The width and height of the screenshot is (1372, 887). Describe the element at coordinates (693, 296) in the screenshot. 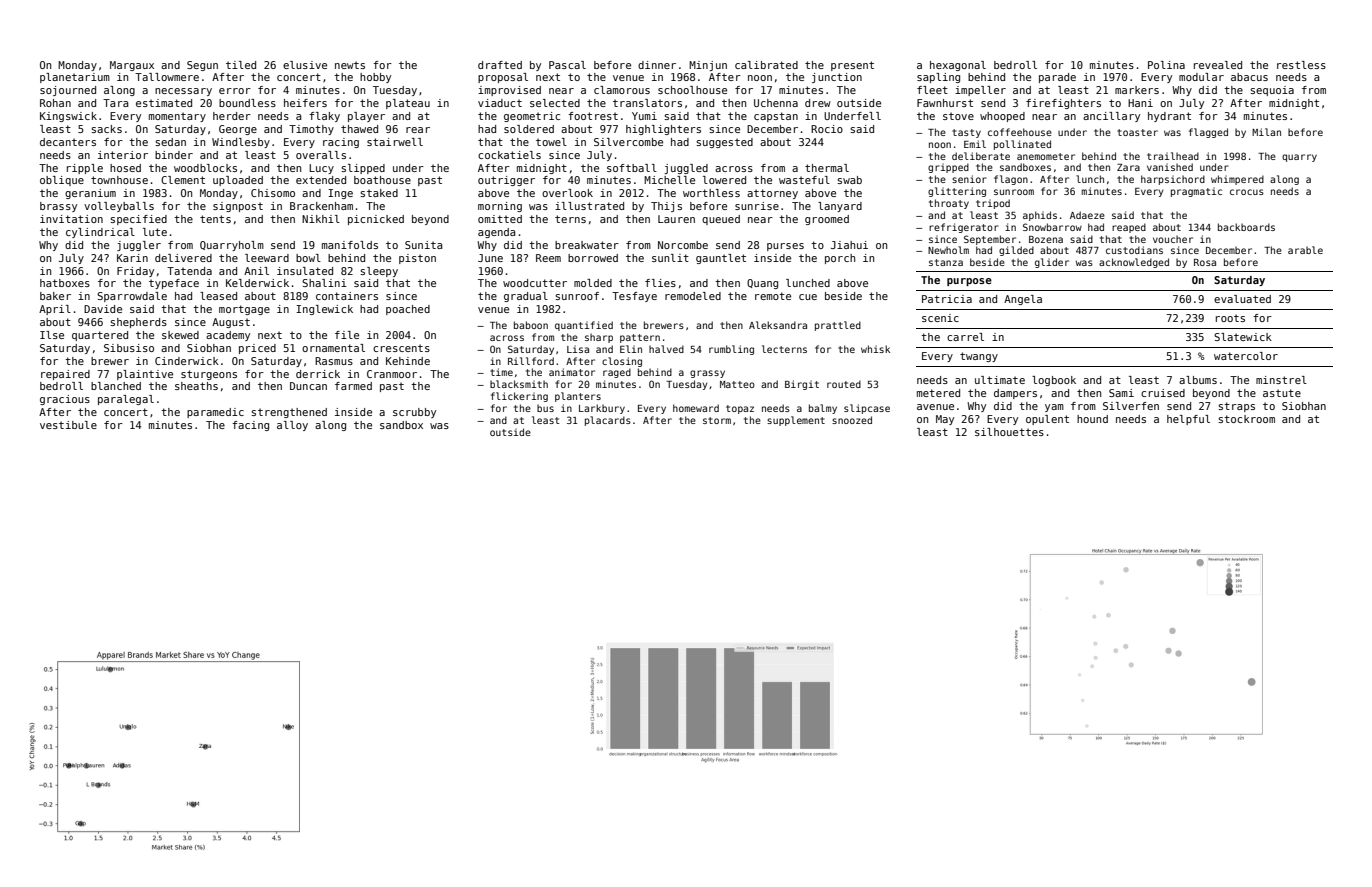

I see `remodeled` at that location.
